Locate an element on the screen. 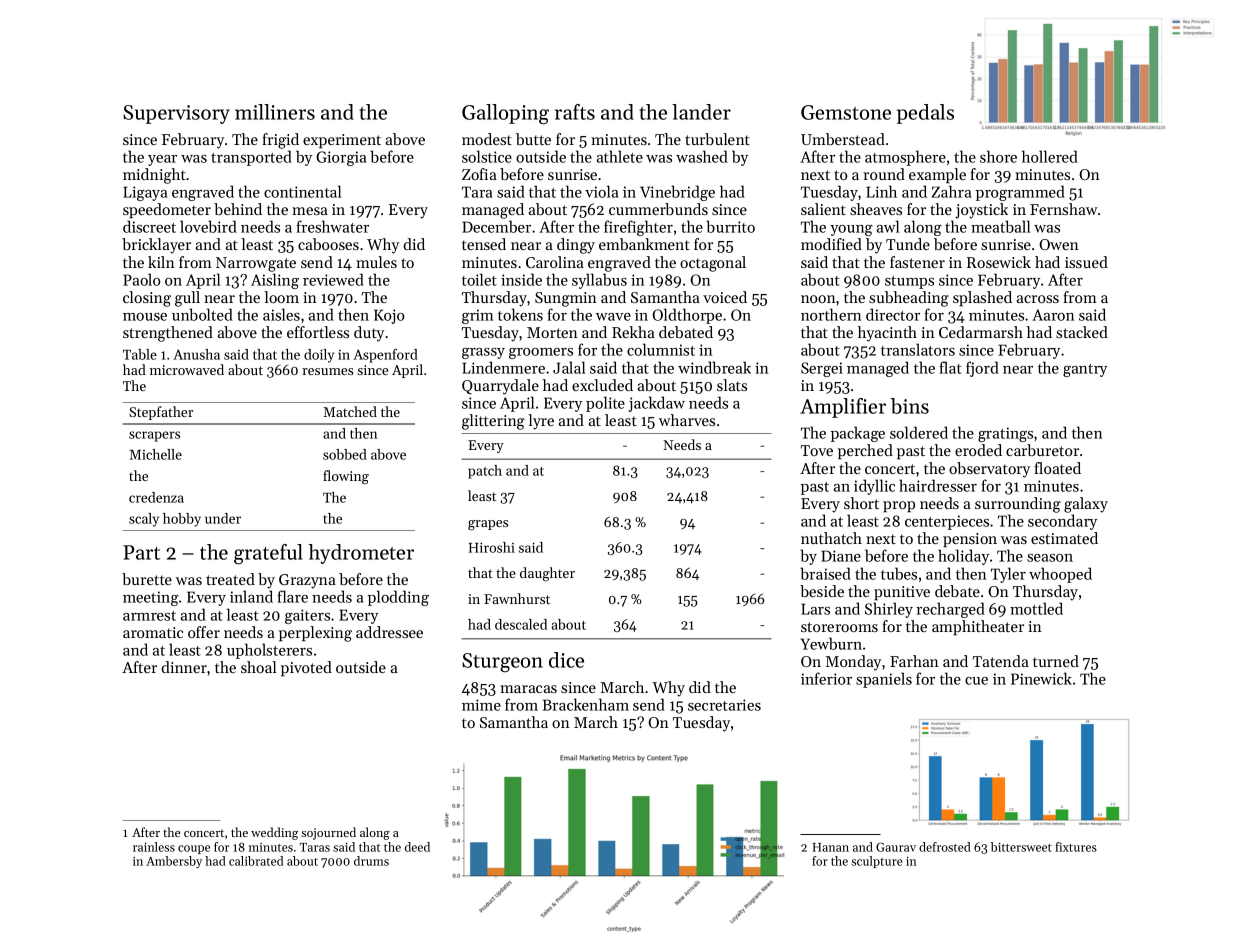 This screenshot has width=1233, height=952. hairdresser is located at coordinates (938, 485).
